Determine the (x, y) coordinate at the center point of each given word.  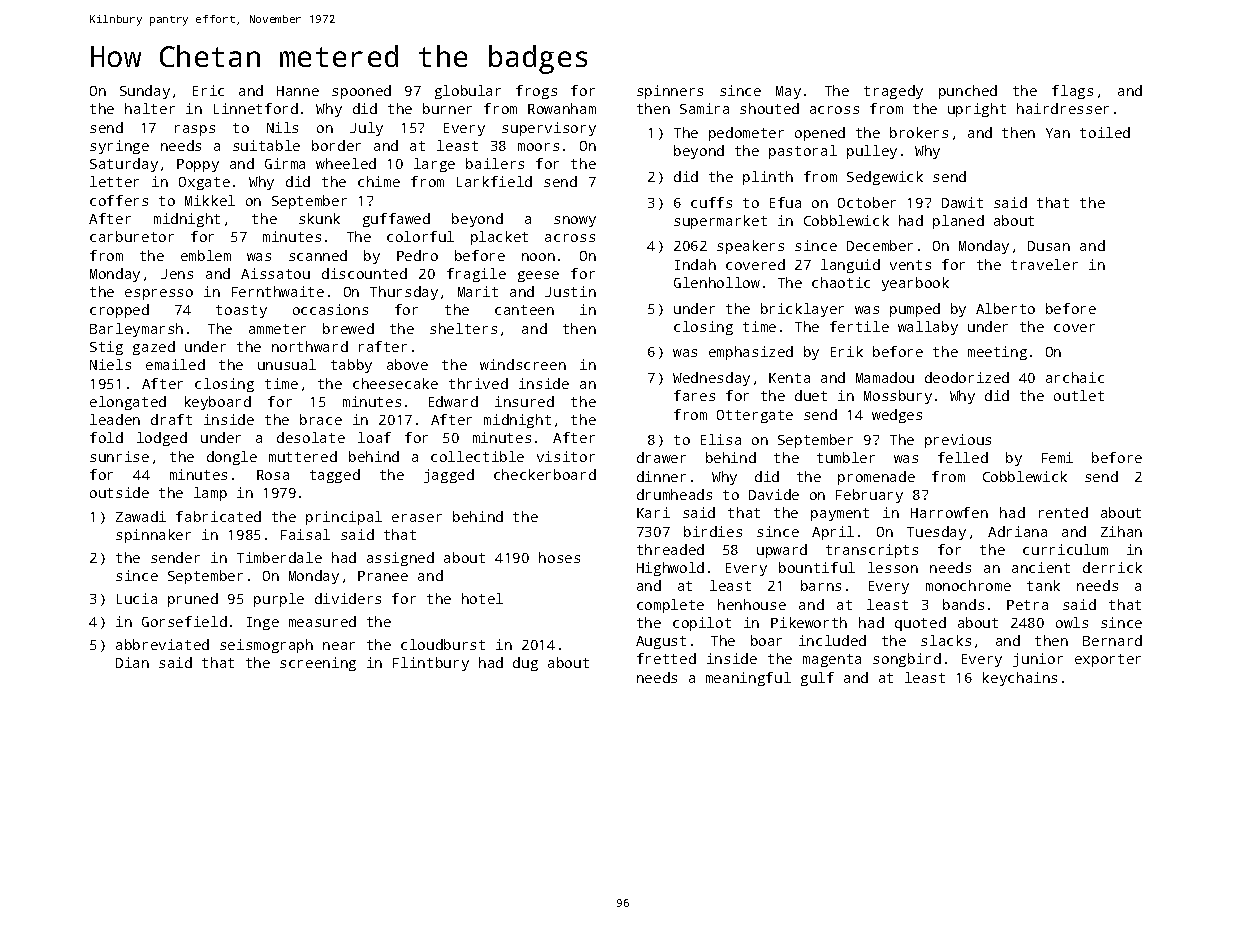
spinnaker (153, 536)
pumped (915, 310)
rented (1063, 512)
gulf (817, 679)
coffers (119, 200)
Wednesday (711, 379)
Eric (208, 90)
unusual (287, 364)
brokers (919, 132)
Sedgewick (885, 178)
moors (538, 147)
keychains (1020, 679)
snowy (575, 221)
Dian (132, 662)
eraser (417, 518)
